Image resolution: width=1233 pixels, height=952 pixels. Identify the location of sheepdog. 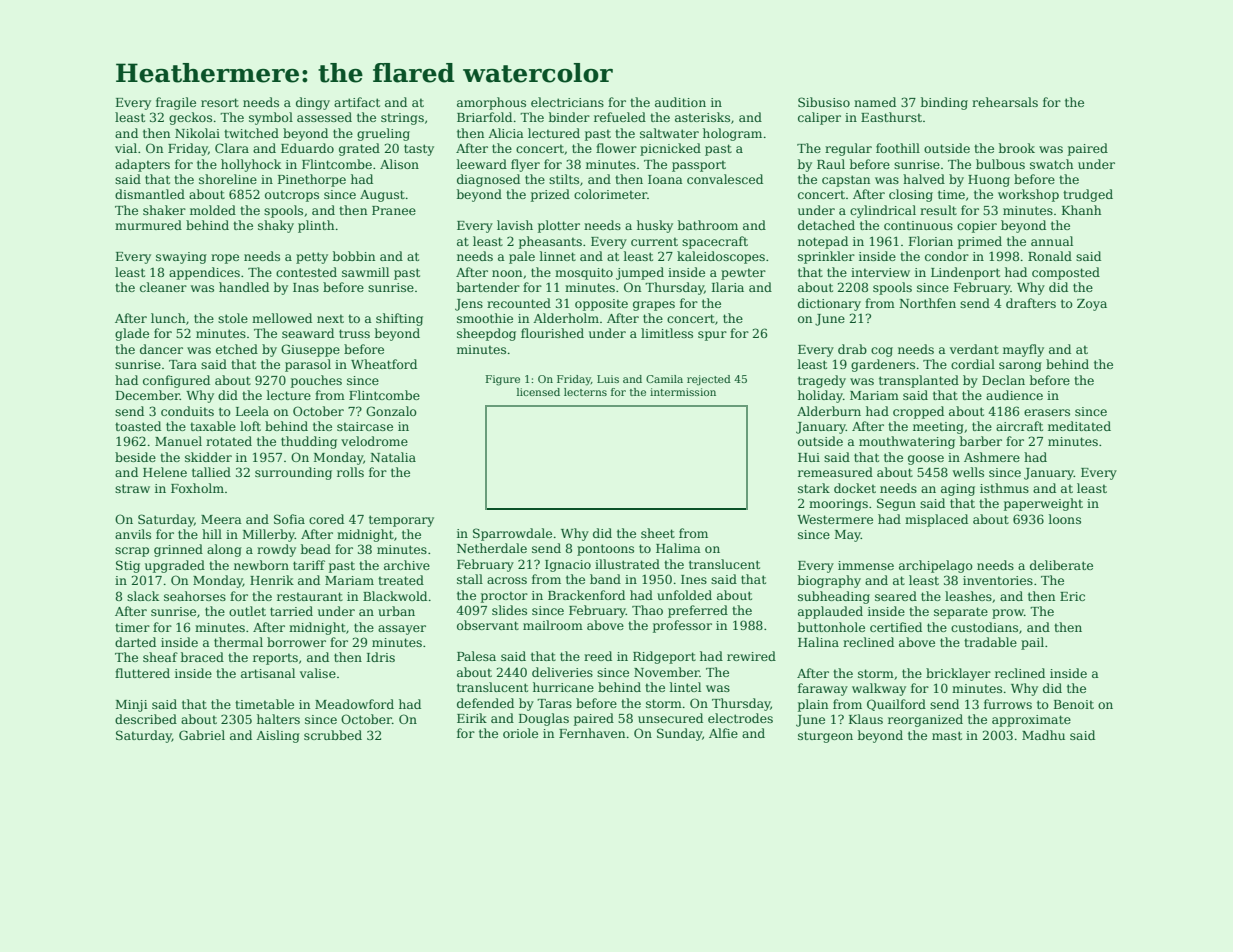
(486, 334).
